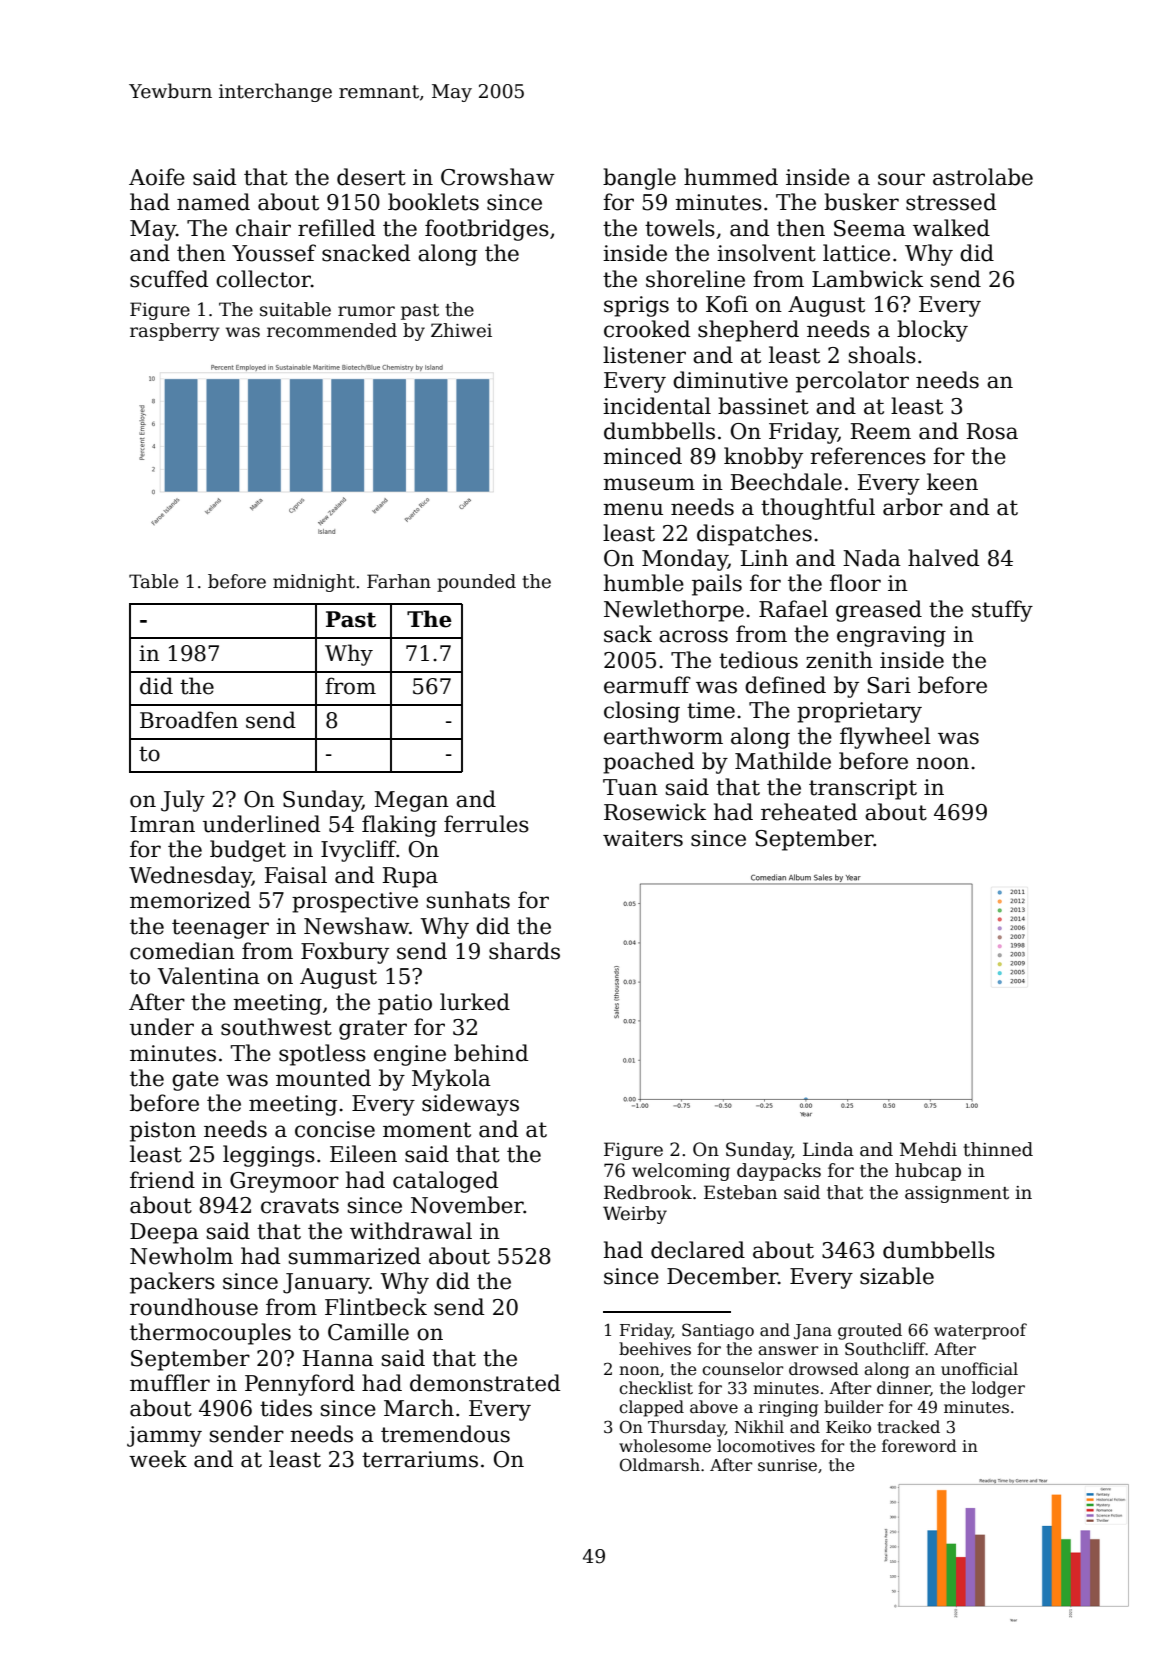  What do you see at coordinates (863, 789) in the image?
I see `transcript` at bounding box center [863, 789].
